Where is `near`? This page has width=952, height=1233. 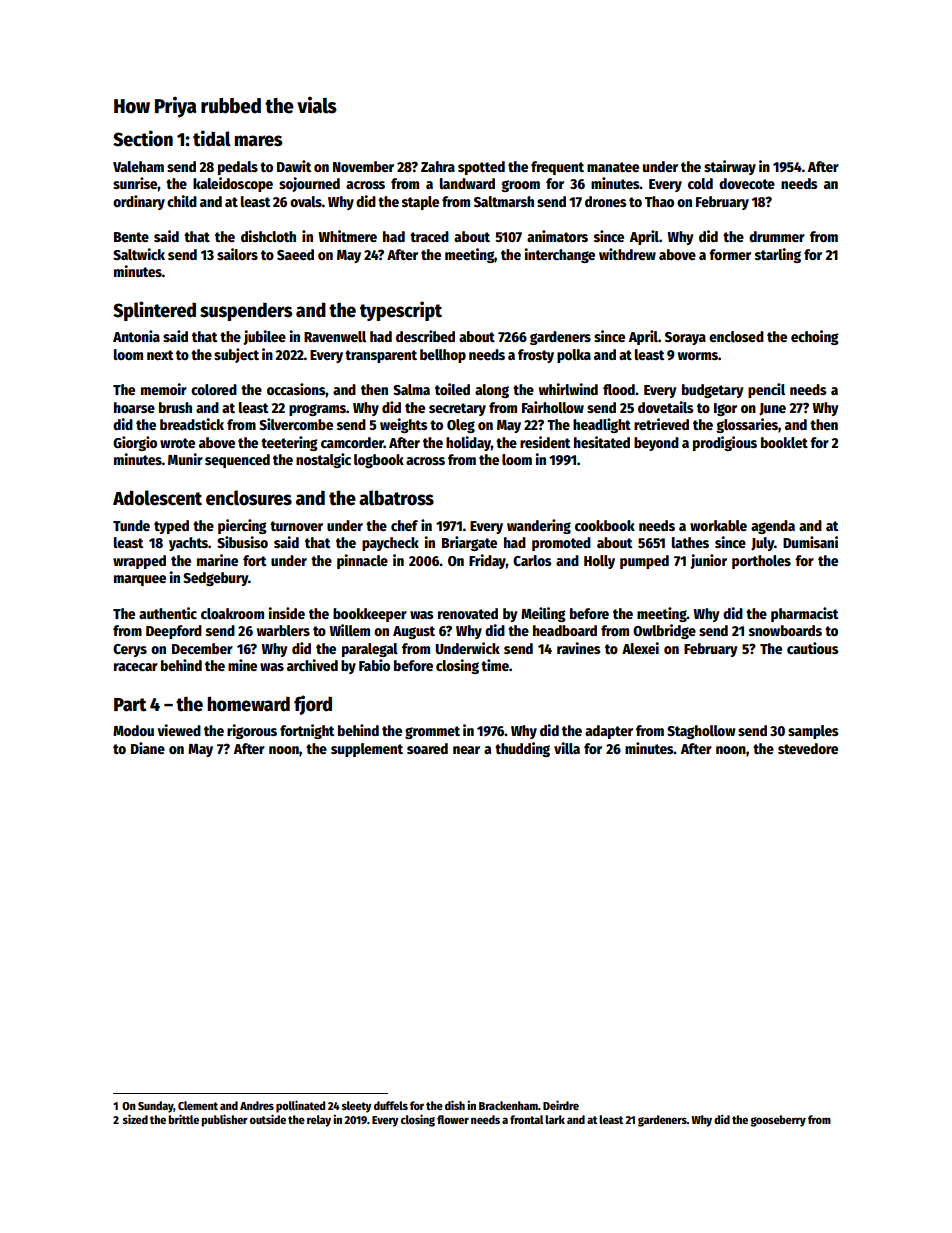 near is located at coordinates (466, 750).
